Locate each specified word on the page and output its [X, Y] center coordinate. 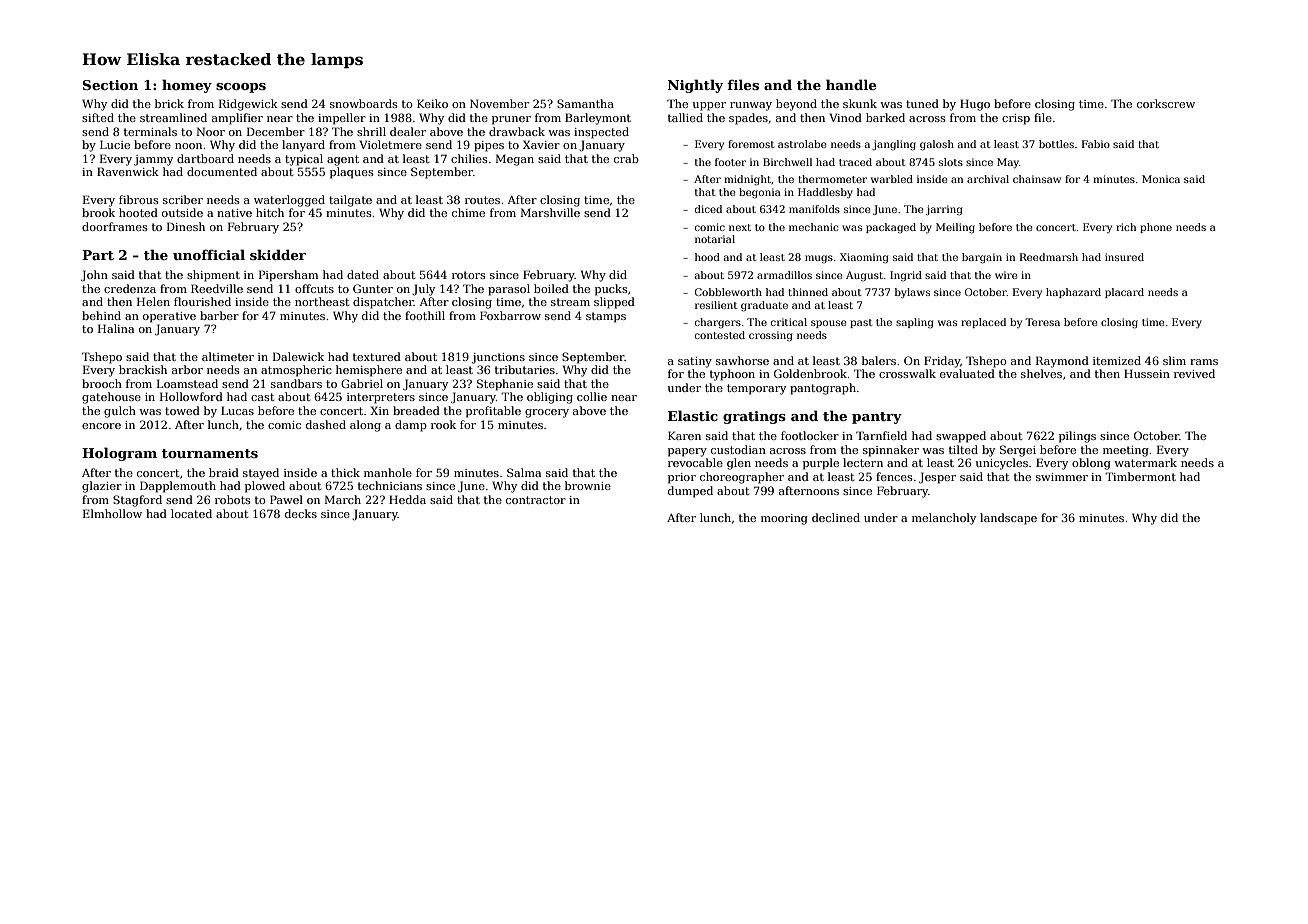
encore [101, 426]
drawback [517, 131]
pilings [1077, 437]
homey [187, 86]
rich [1126, 227]
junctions [498, 358]
